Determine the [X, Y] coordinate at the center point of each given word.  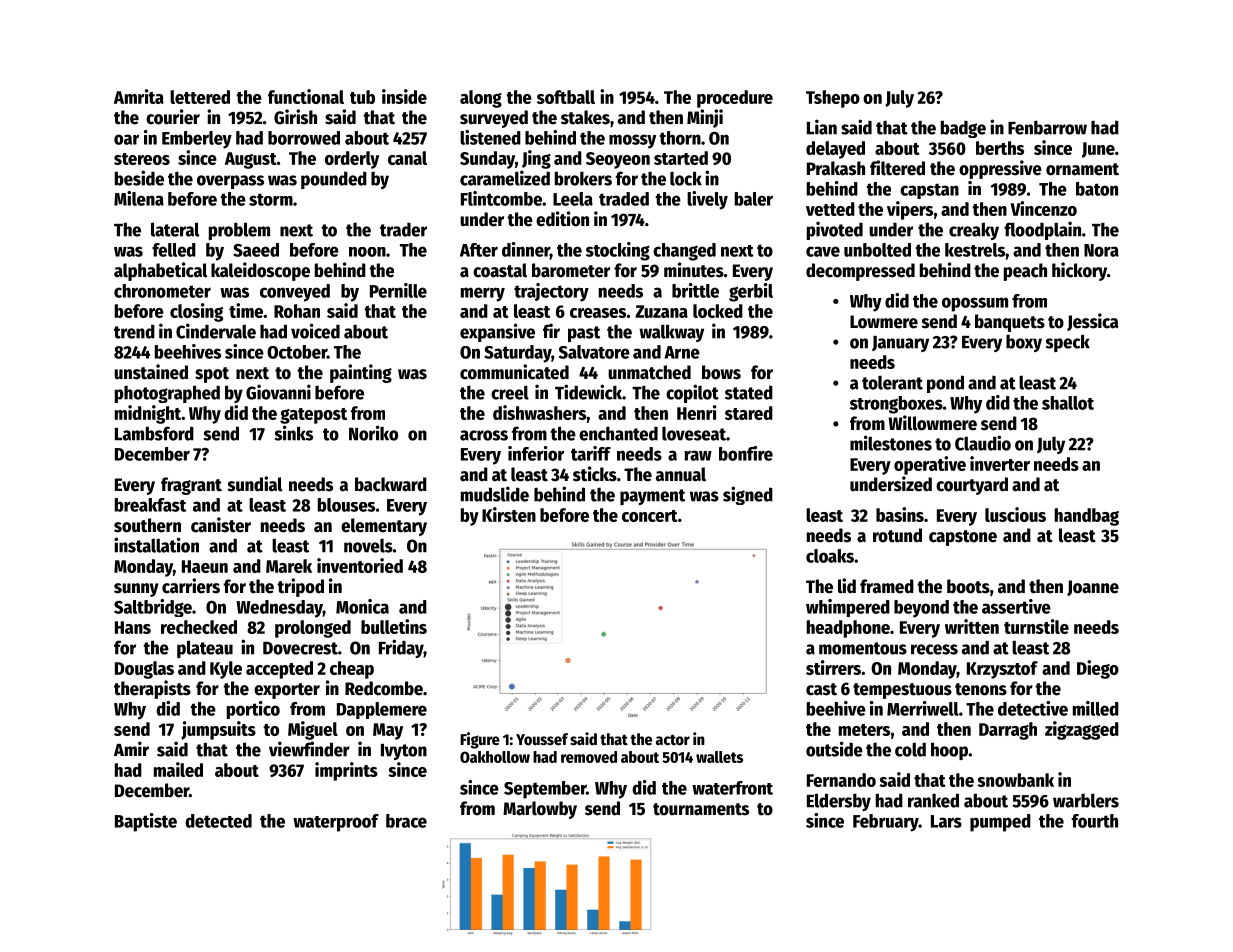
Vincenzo [1043, 208]
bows [721, 372]
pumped [1000, 823]
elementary [384, 527]
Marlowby [540, 810]
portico [253, 710]
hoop [949, 751]
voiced [315, 331]
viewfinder [309, 749]
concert [650, 516]
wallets [719, 757]
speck [1068, 343]
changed [684, 252]
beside [139, 178]
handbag [1087, 517]
